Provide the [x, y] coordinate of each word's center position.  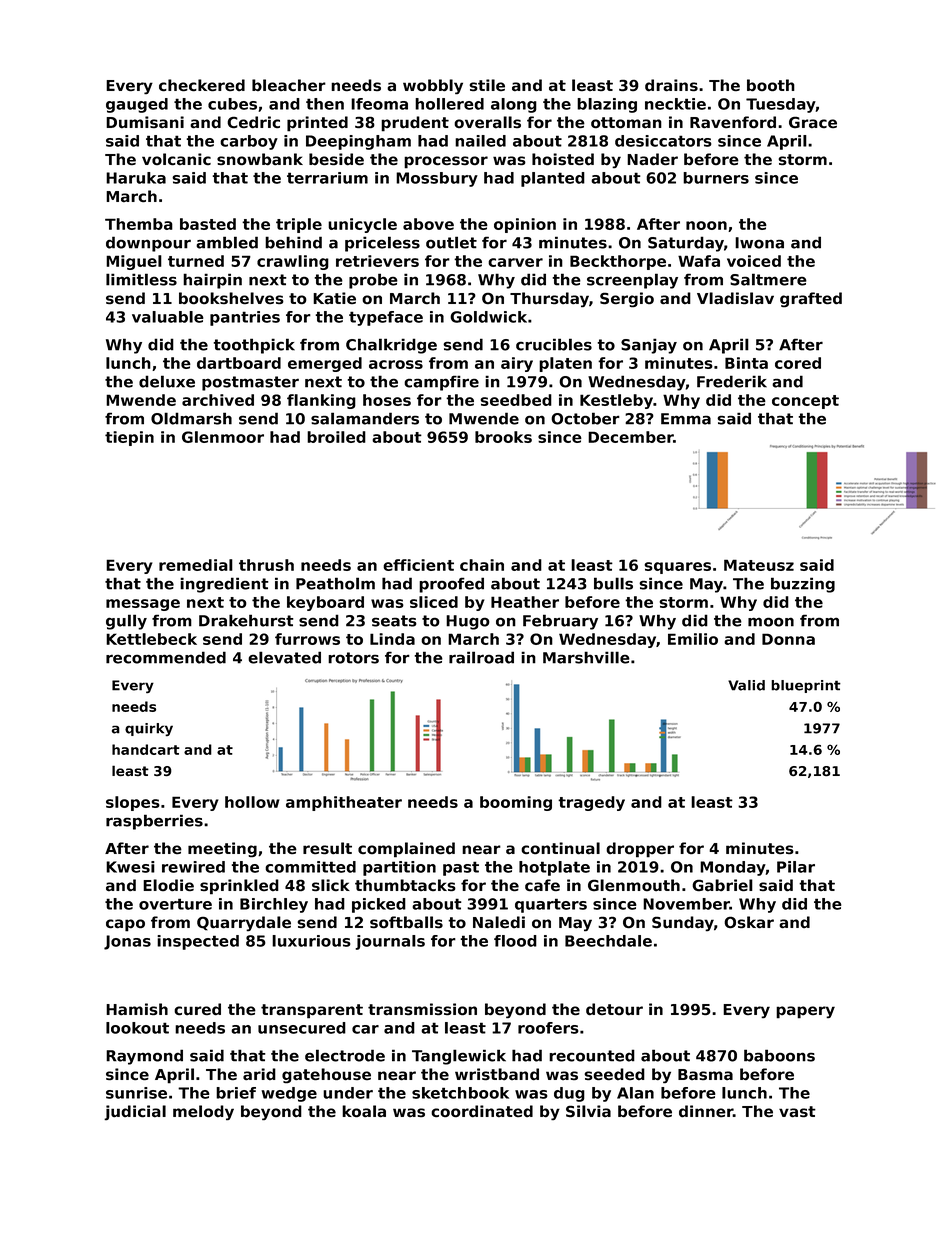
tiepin [129, 438]
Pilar [796, 867]
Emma [686, 419]
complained [406, 850]
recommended [166, 657]
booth [771, 85]
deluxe [167, 381]
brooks [503, 437]
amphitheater [344, 803]
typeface [386, 318]
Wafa [699, 261]
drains [671, 85]
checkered [202, 85]
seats [394, 621]
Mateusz [759, 565]
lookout [137, 1028]
